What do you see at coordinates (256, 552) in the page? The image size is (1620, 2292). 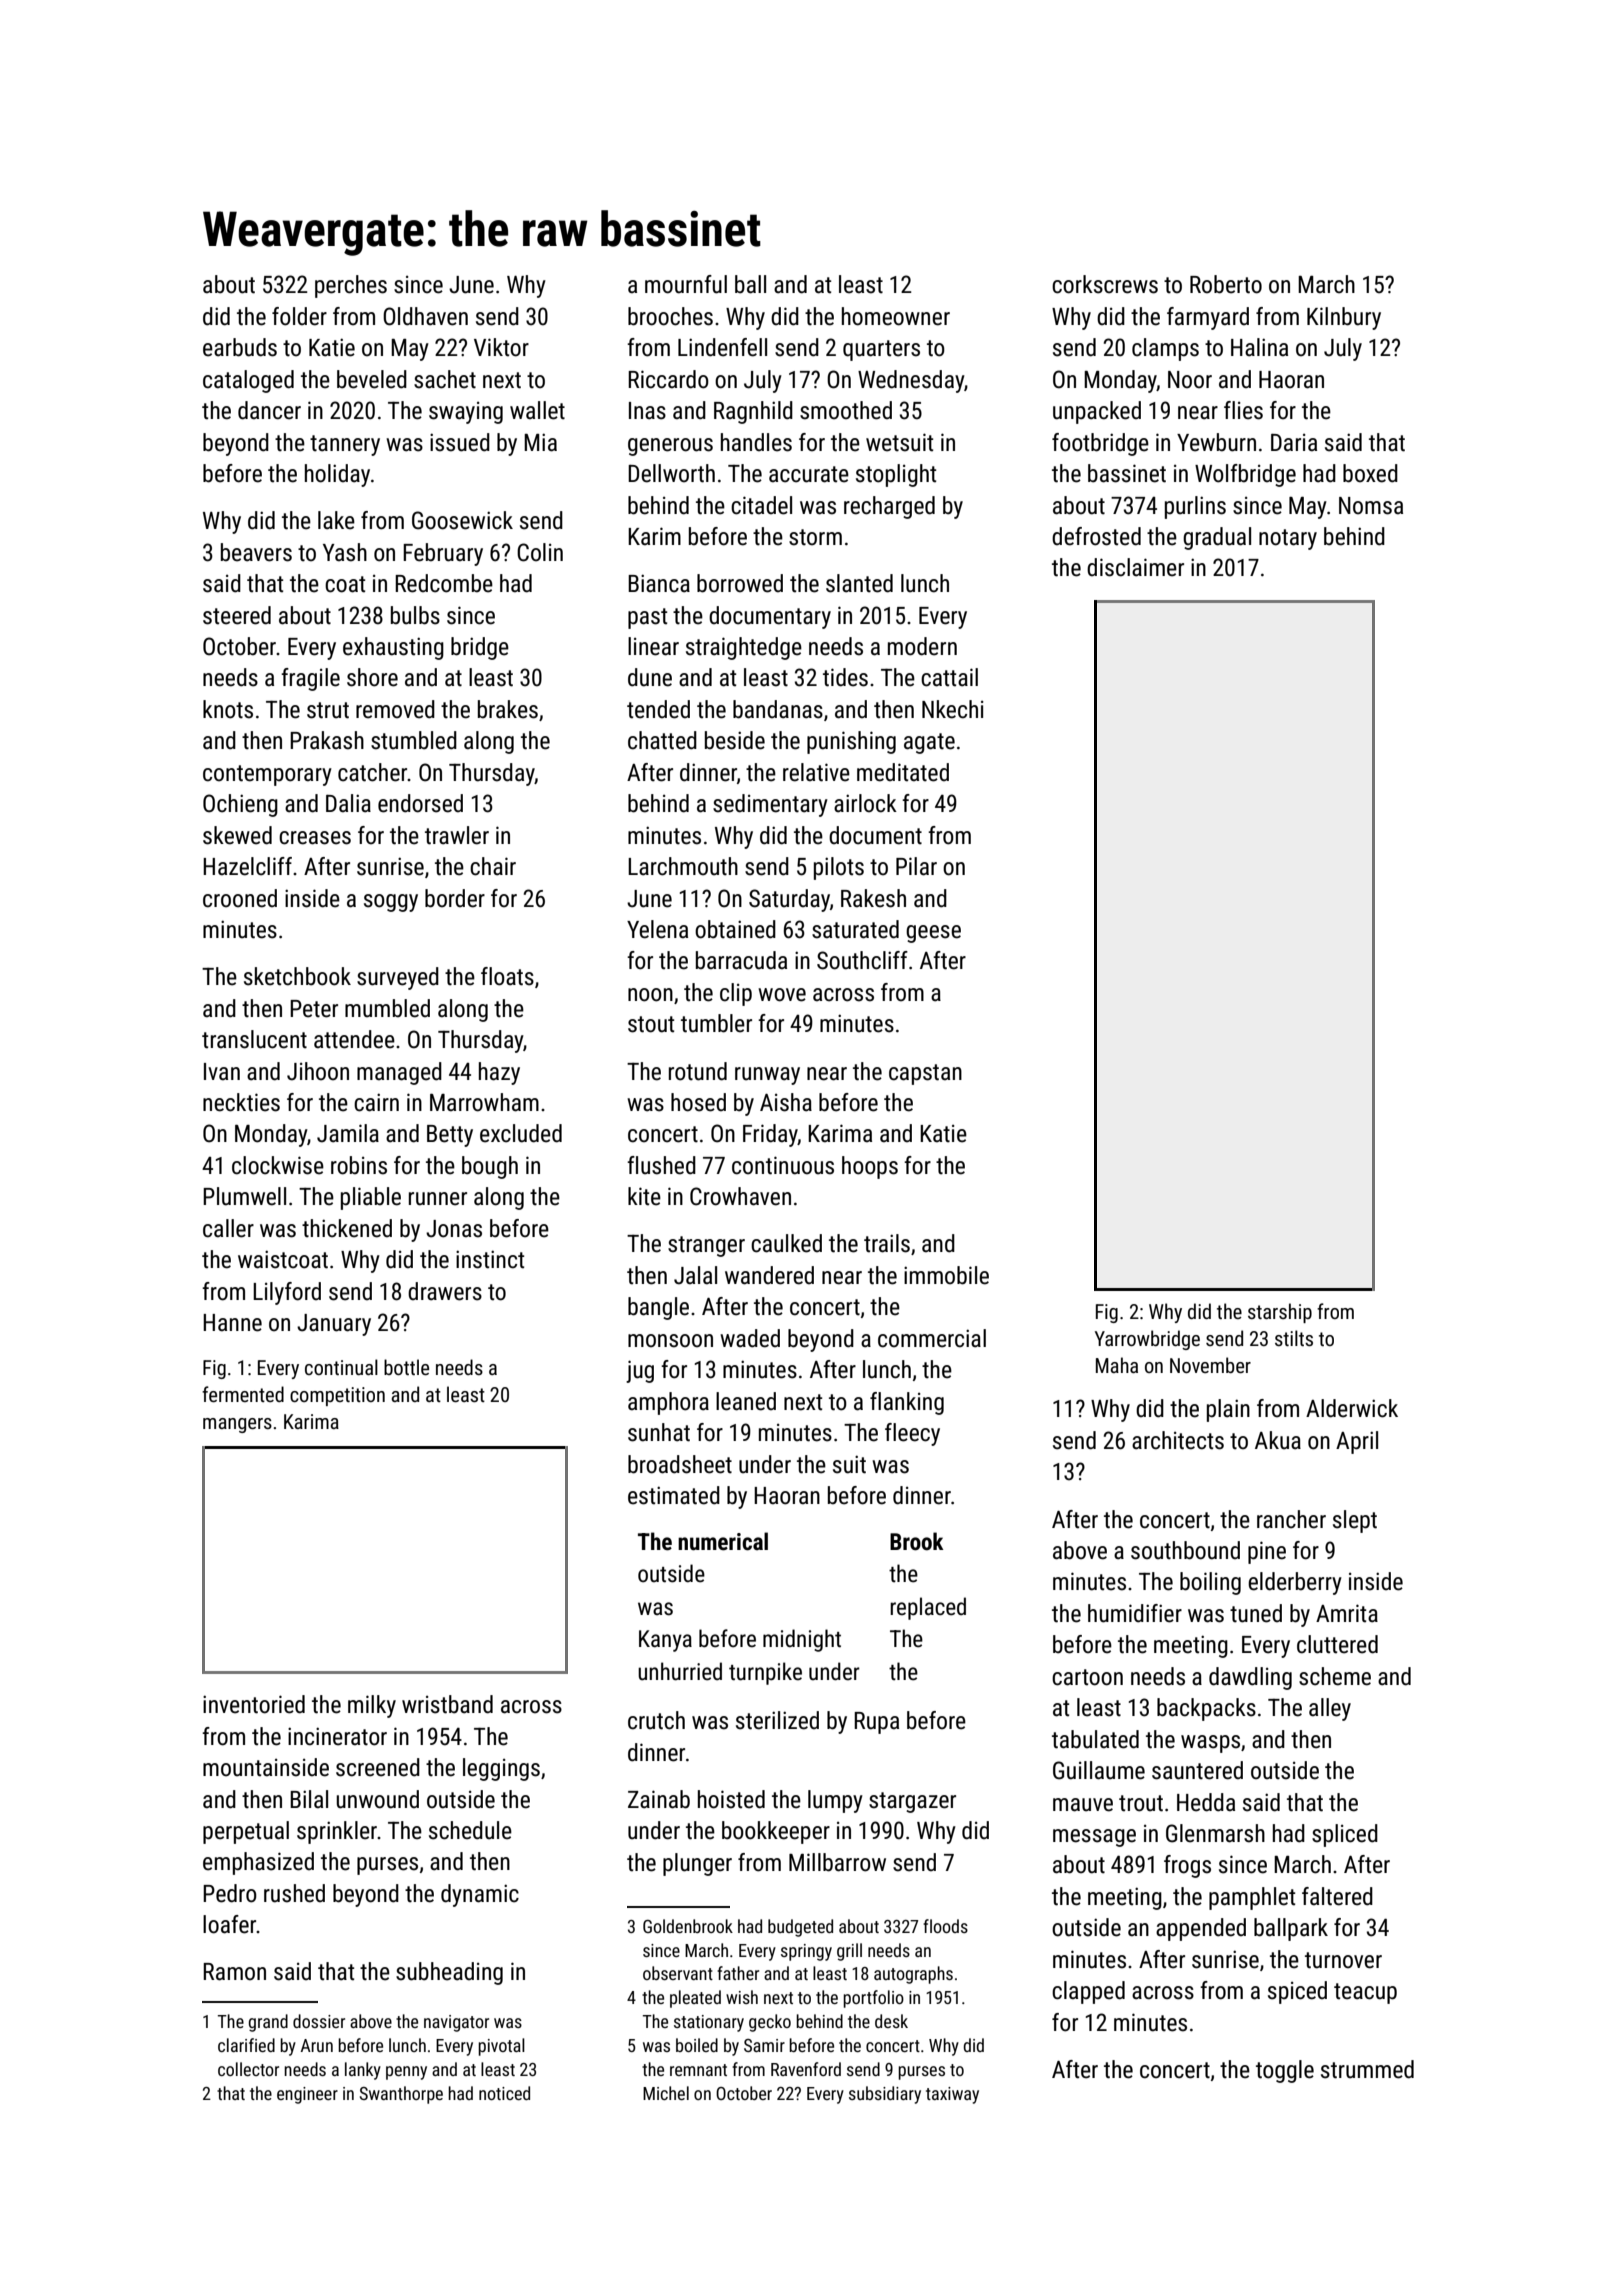 I see `beavers` at bounding box center [256, 552].
